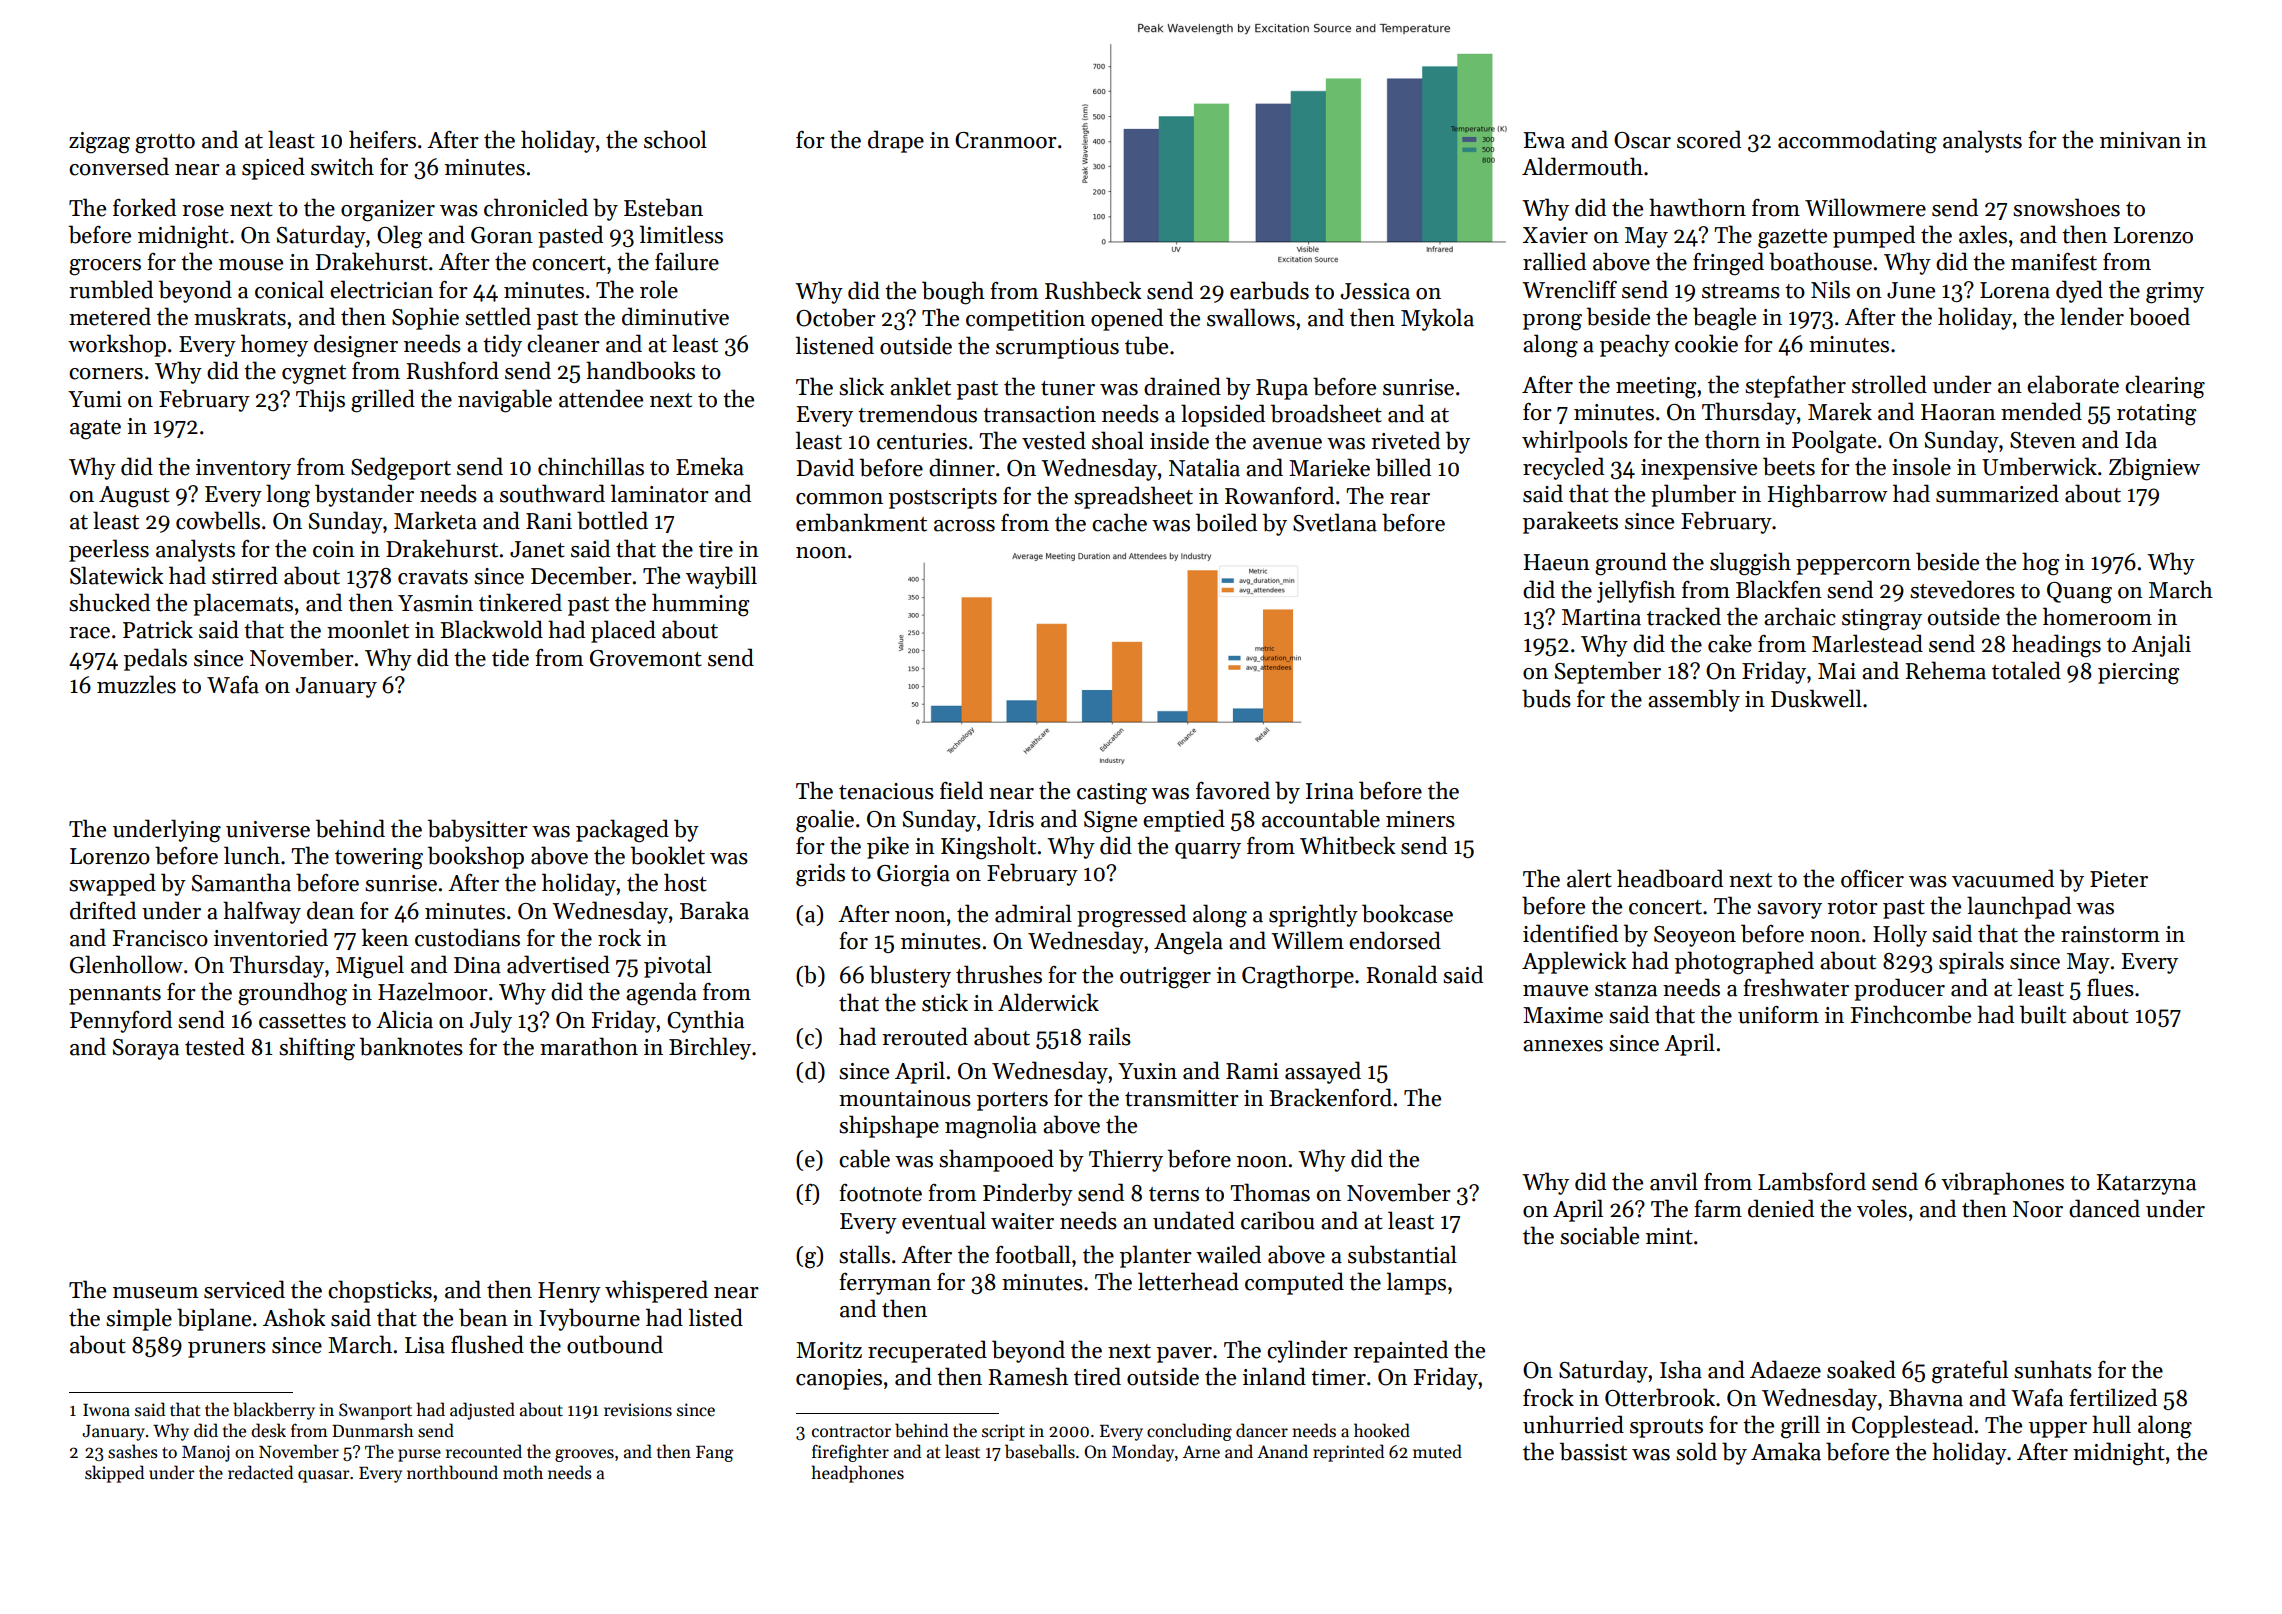 This screenshot has width=2282, height=1614. Describe the element at coordinates (2066, 207) in the screenshot. I see `snowshoes` at that location.
